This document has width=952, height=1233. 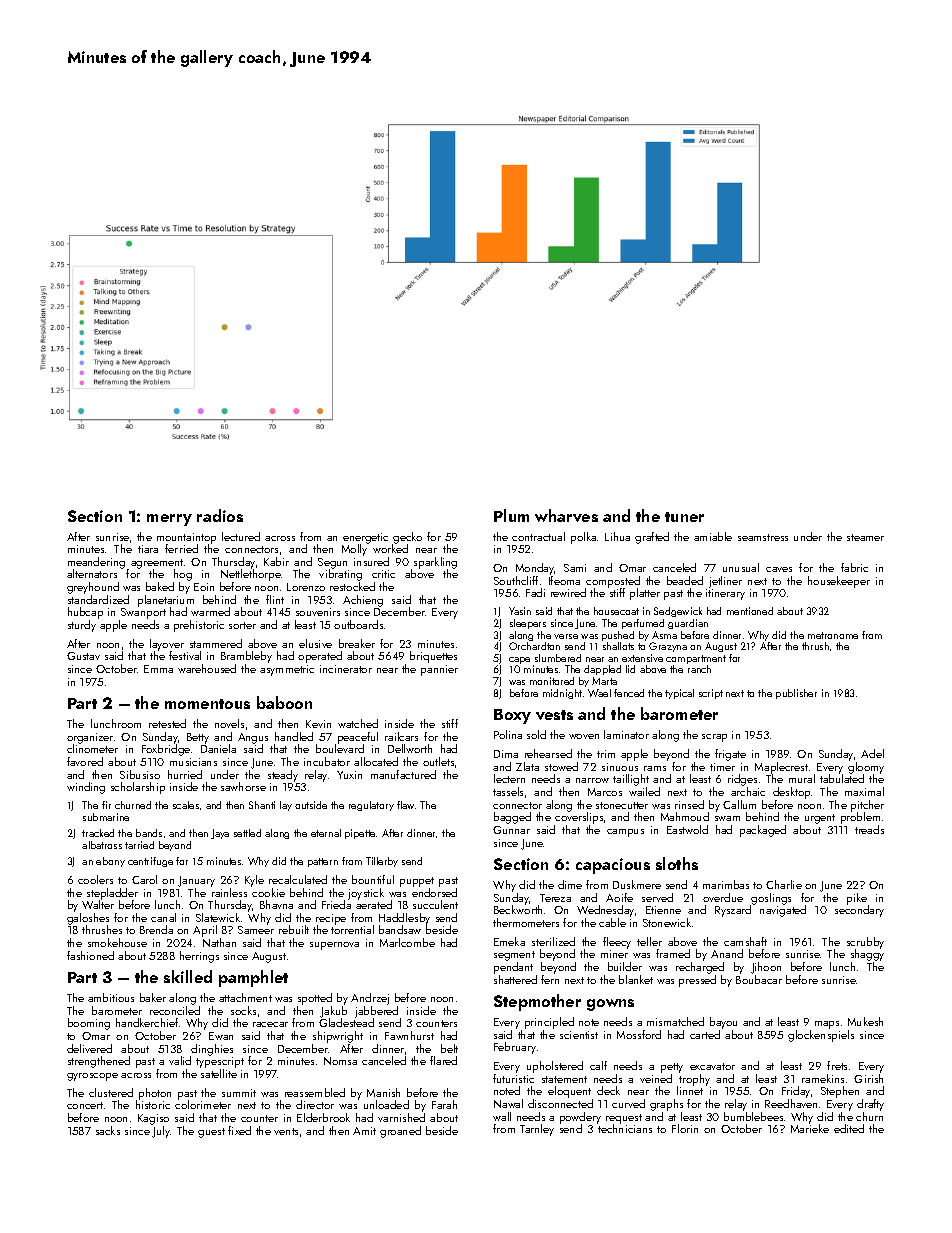 What do you see at coordinates (207, 704) in the document?
I see `momentous` at bounding box center [207, 704].
